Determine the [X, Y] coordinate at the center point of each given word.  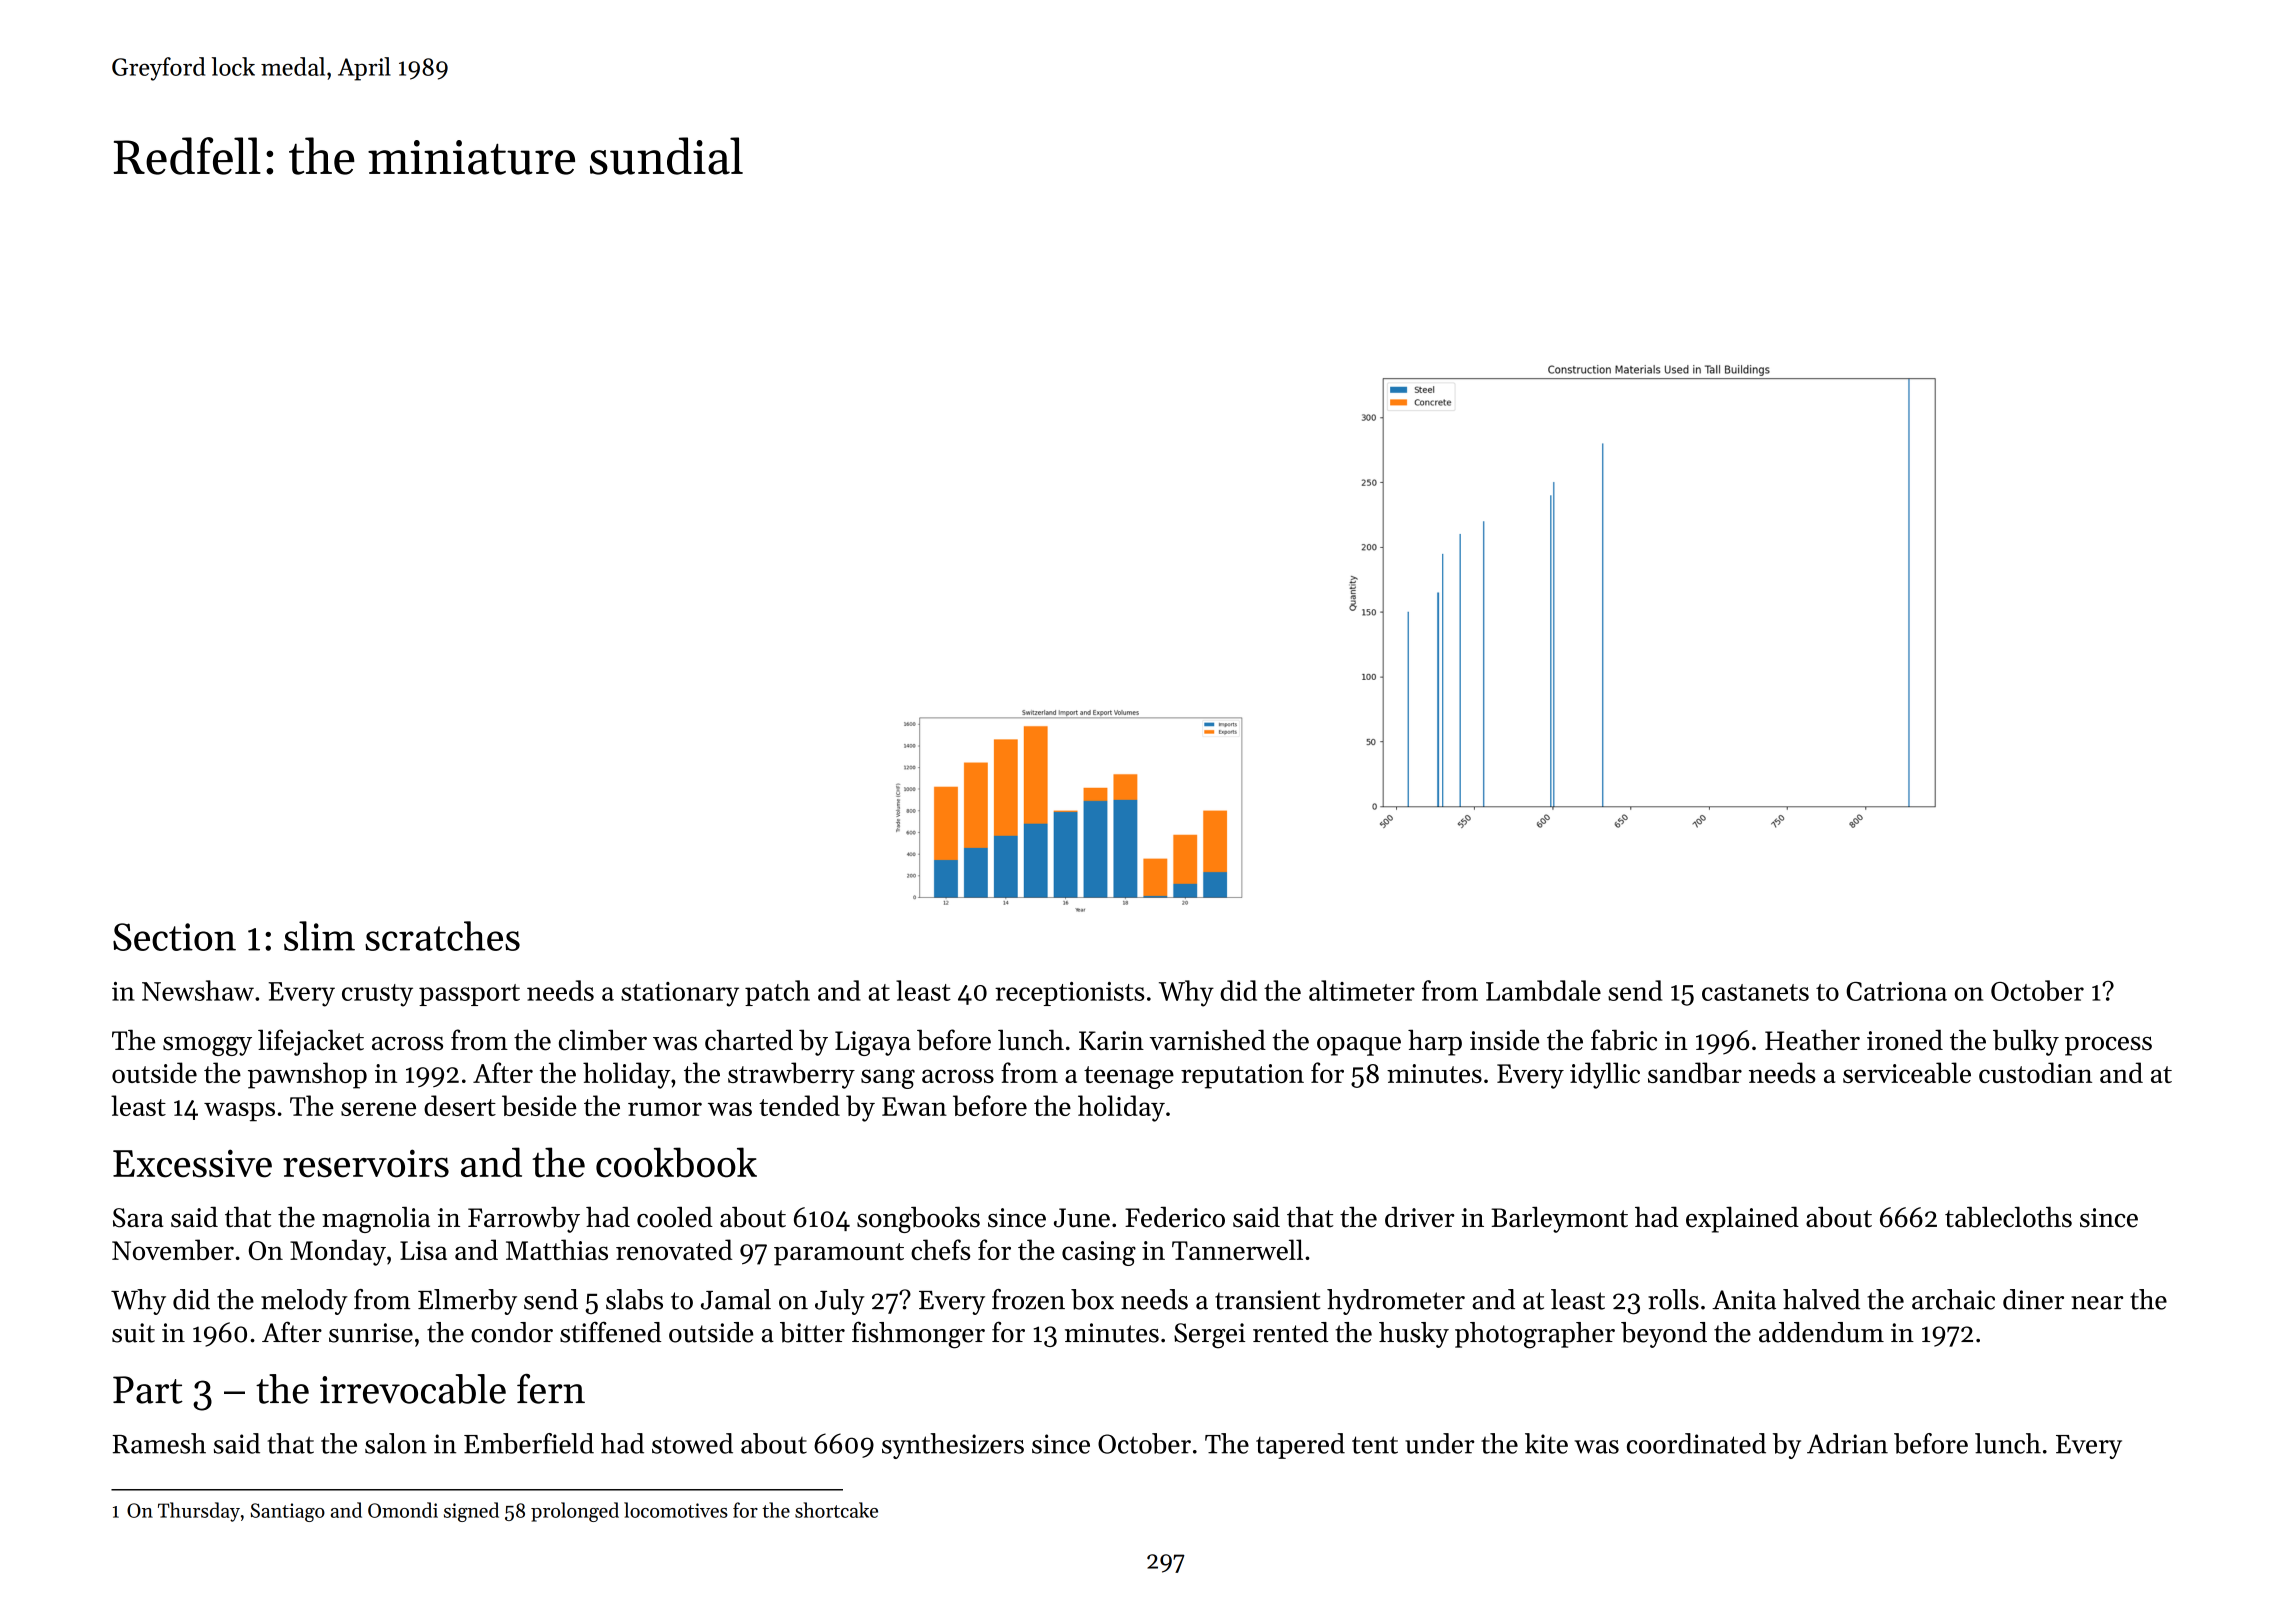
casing [1099, 1253]
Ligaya [873, 1043]
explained [1742, 1219]
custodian [2035, 1072]
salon [396, 1443]
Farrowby [524, 1219]
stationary [680, 994]
